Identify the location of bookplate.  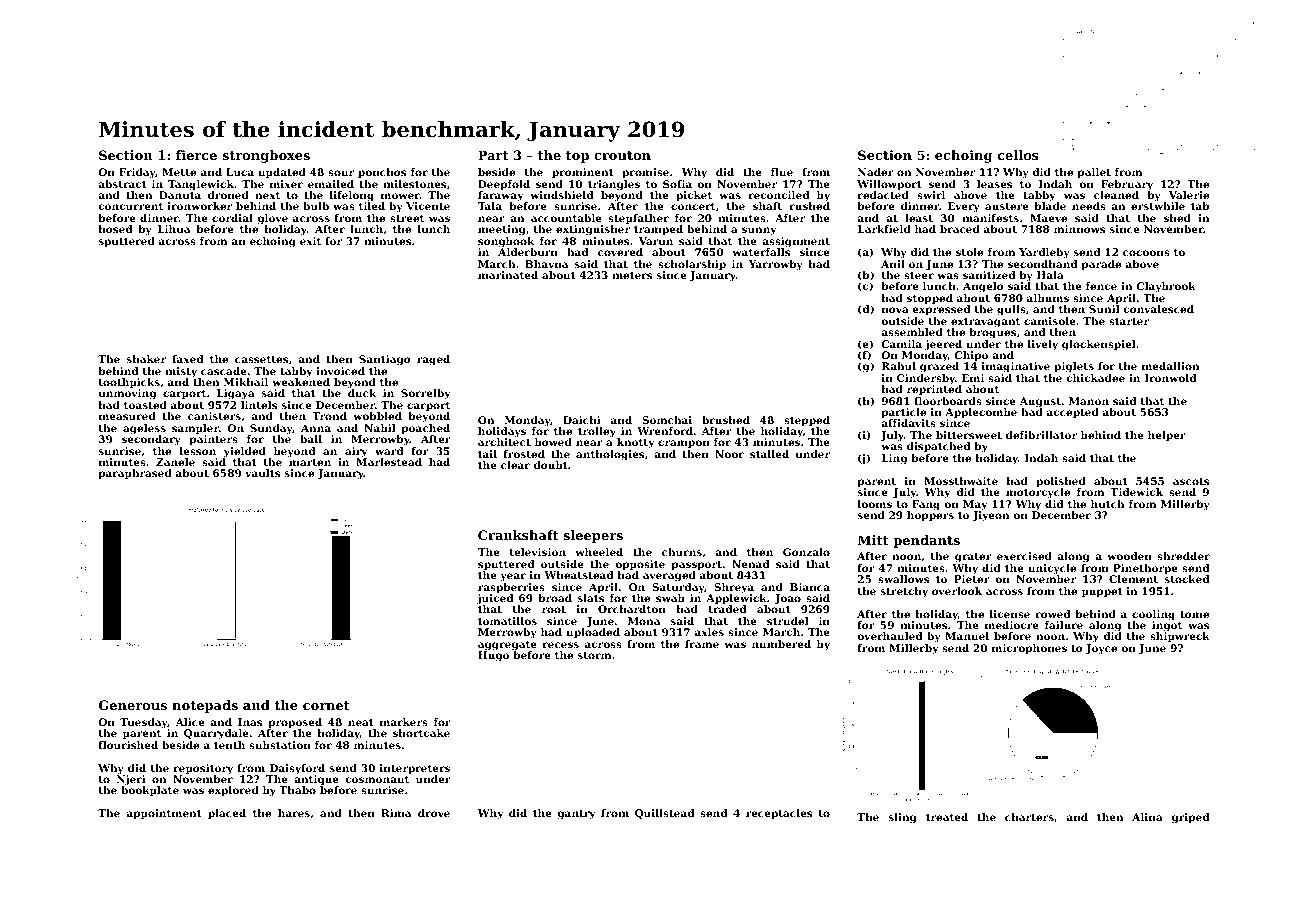
(150, 791).
